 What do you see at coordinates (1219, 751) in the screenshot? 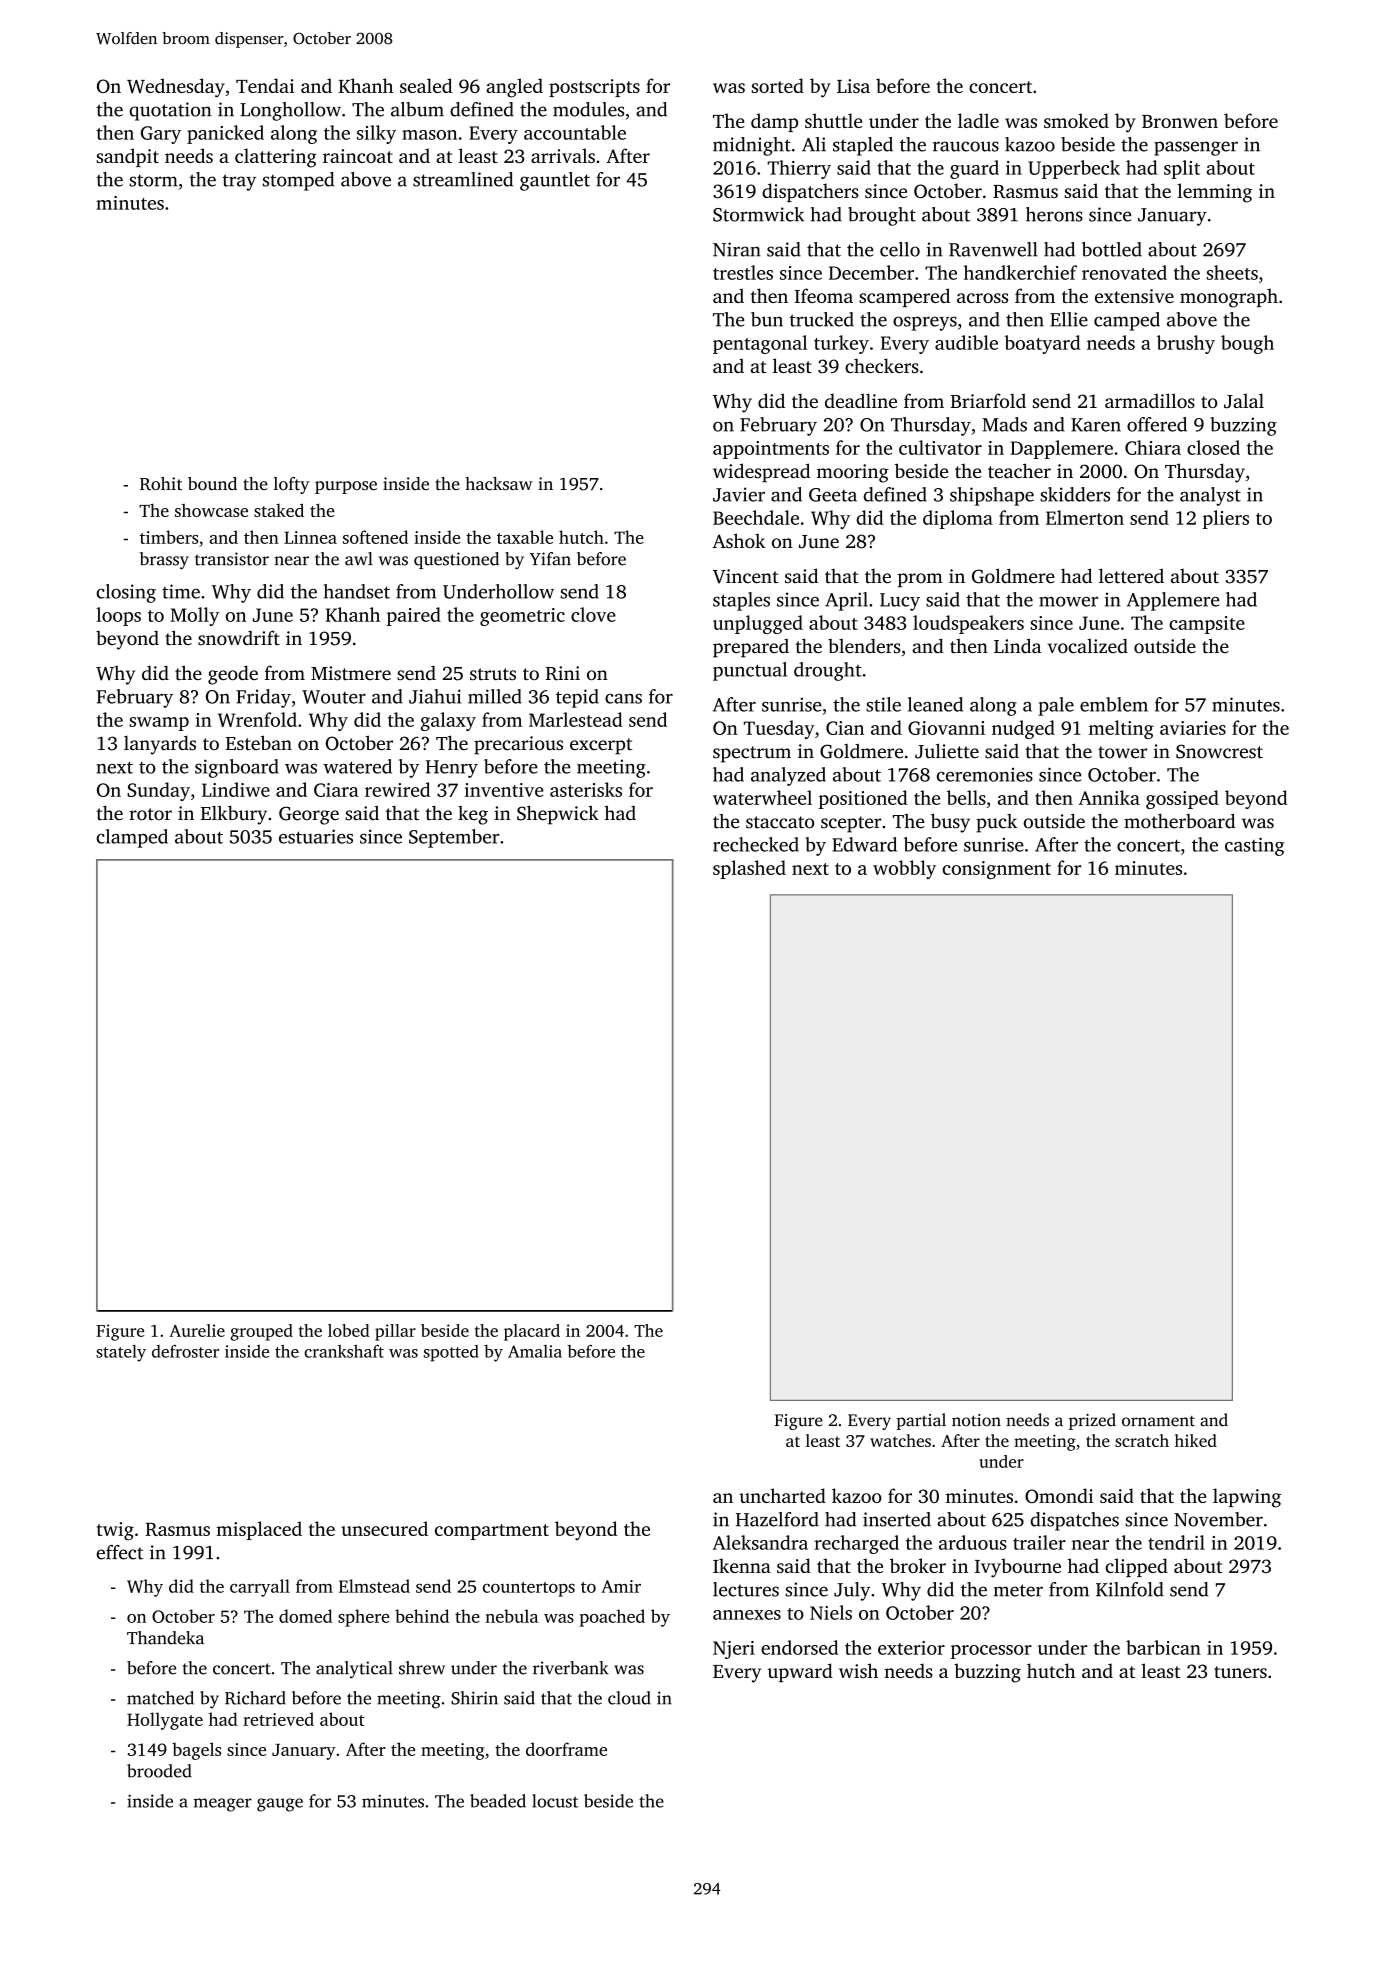
I see `Snowcrest` at bounding box center [1219, 751].
